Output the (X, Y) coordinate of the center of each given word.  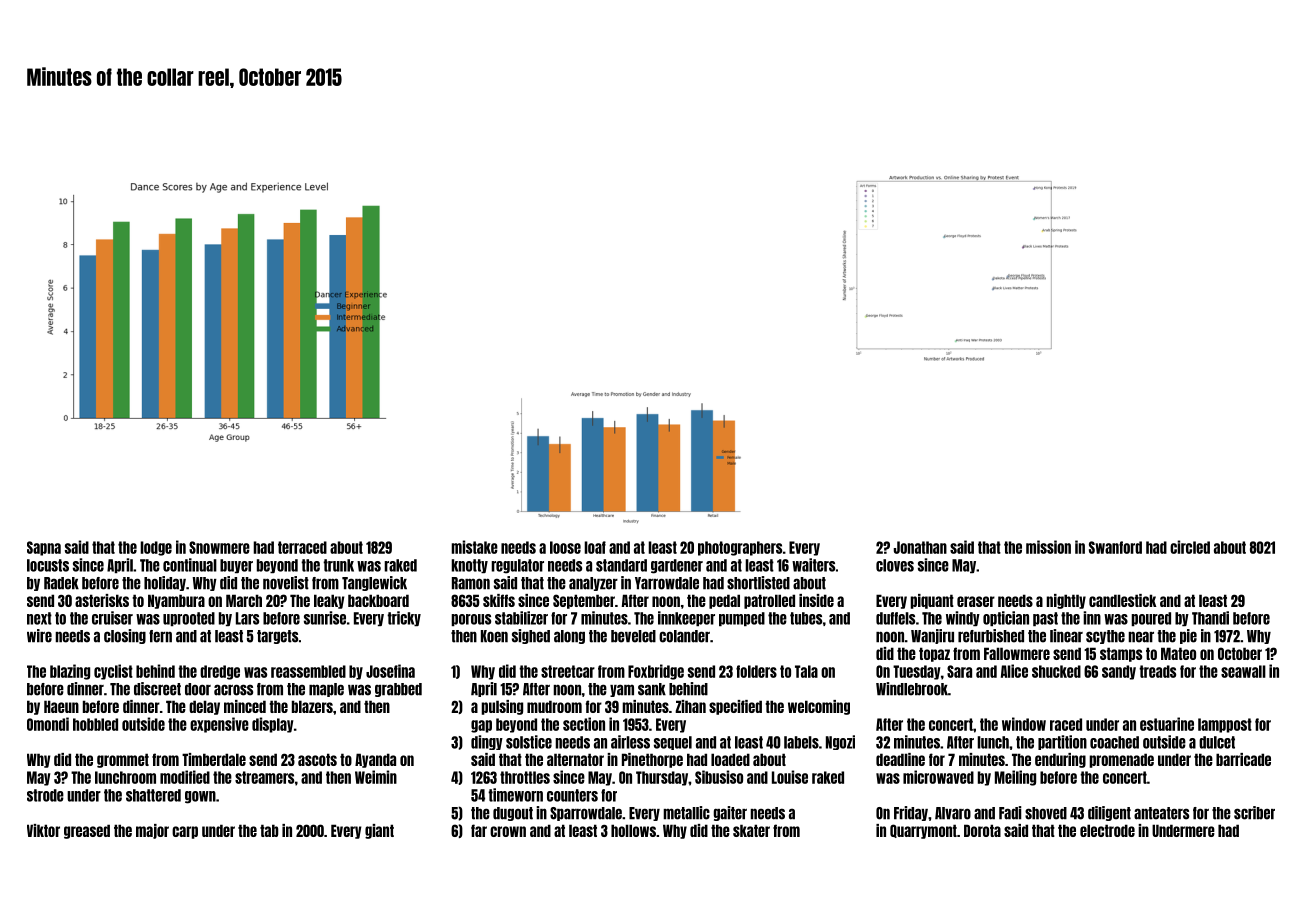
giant (379, 831)
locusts (48, 565)
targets (277, 637)
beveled (633, 636)
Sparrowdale (586, 814)
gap (481, 726)
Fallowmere (1017, 653)
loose (565, 547)
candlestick (1123, 600)
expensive (219, 725)
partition (1062, 742)
